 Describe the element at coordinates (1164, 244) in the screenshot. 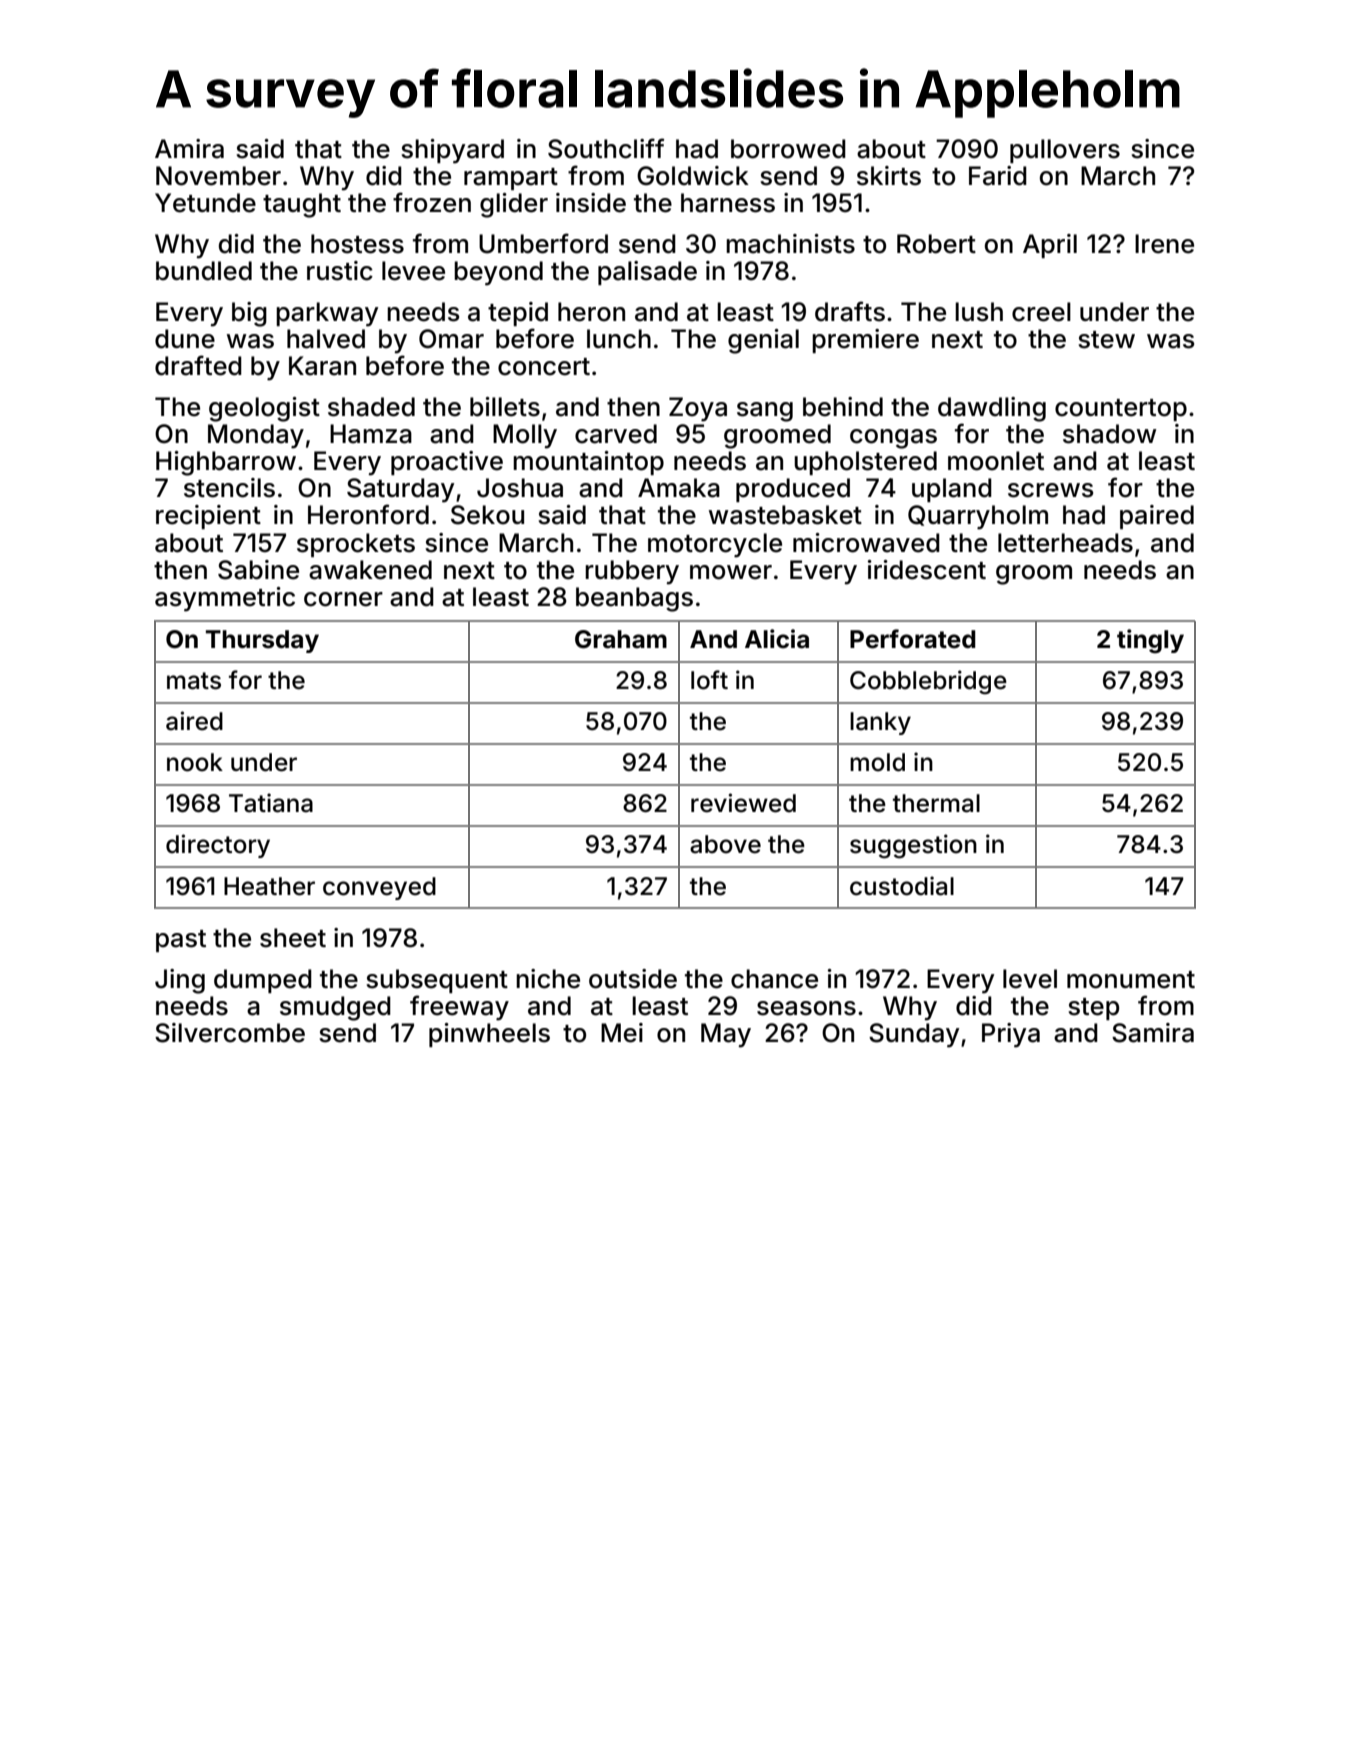

I see `Irene` at that location.
